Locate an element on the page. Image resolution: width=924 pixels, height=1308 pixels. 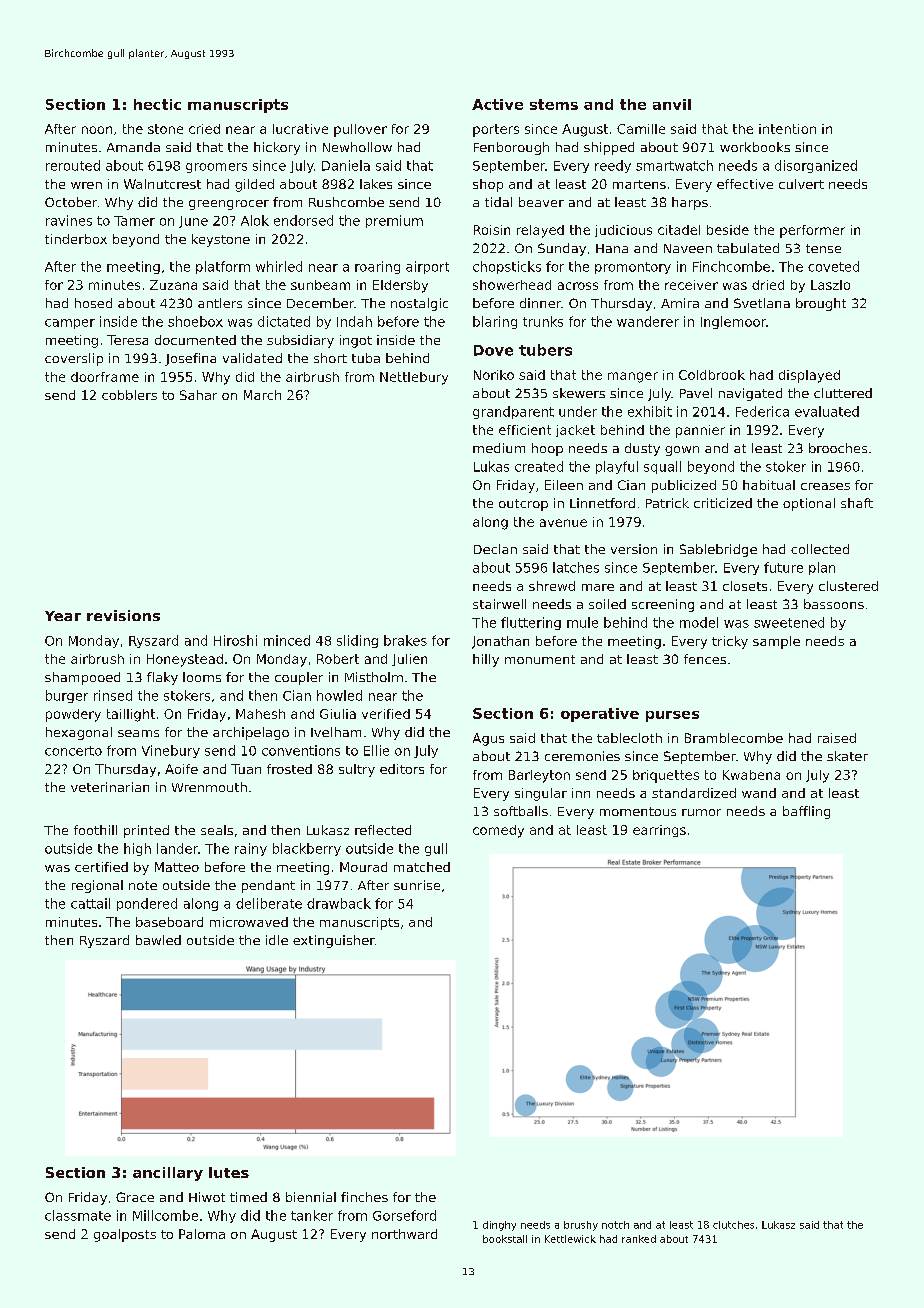
printed is located at coordinates (146, 831).
